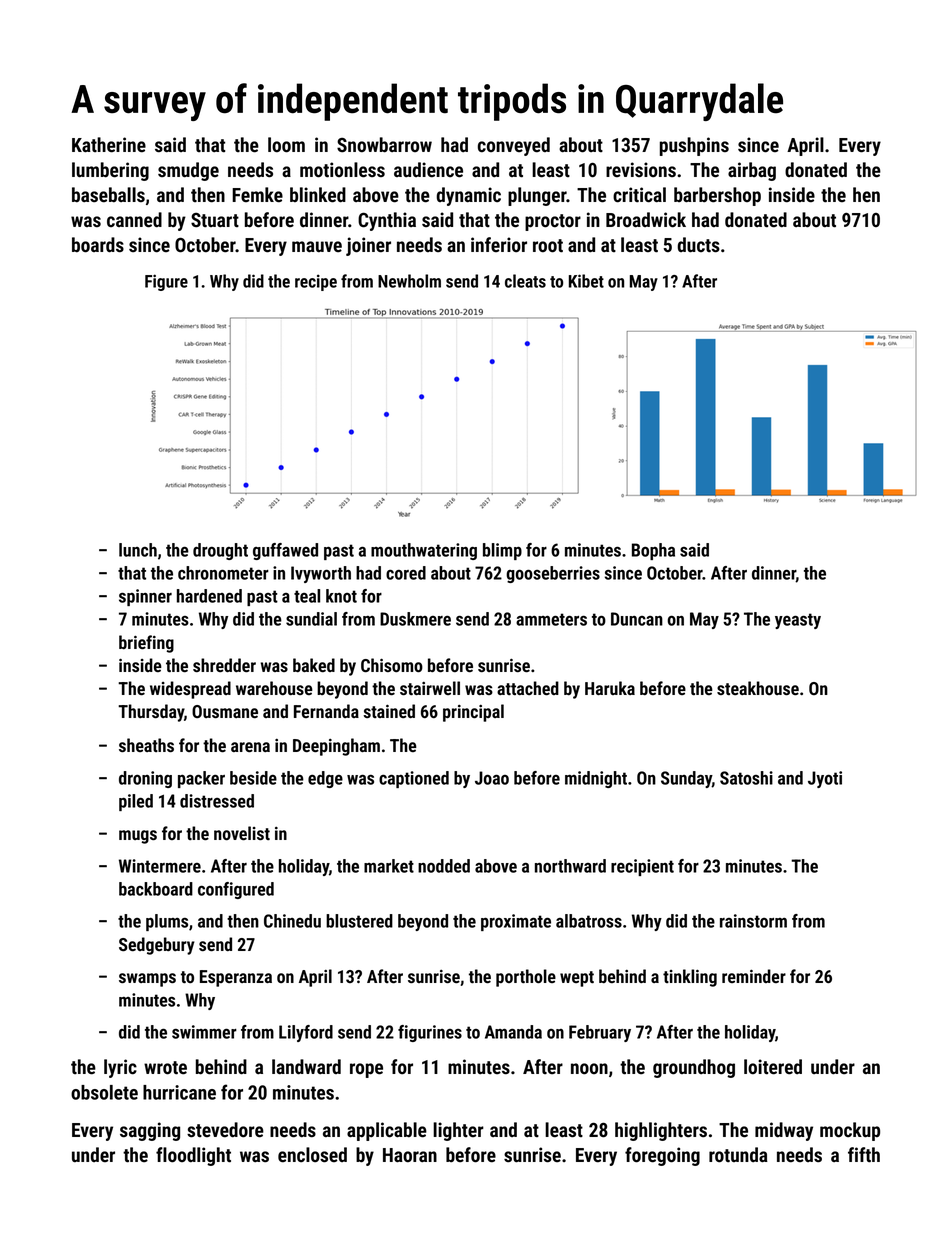 The width and height of the page is (952, 1233). Describe the element at coordinates (758, 688) in the page. I see `steakhouse` at that location.
